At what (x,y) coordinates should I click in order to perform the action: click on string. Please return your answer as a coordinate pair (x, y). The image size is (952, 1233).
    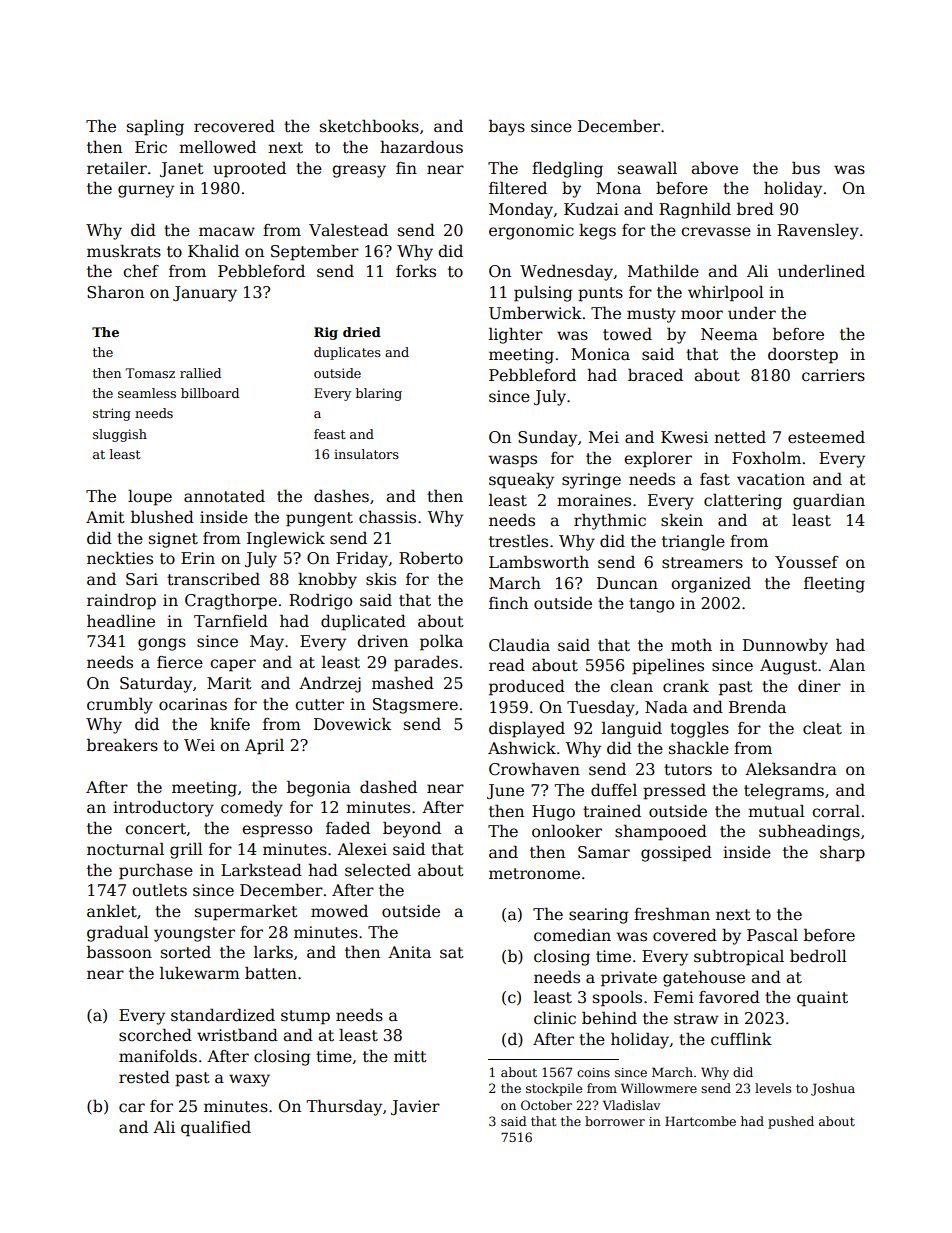
    Looking at the image, I should click on (112, 414).
